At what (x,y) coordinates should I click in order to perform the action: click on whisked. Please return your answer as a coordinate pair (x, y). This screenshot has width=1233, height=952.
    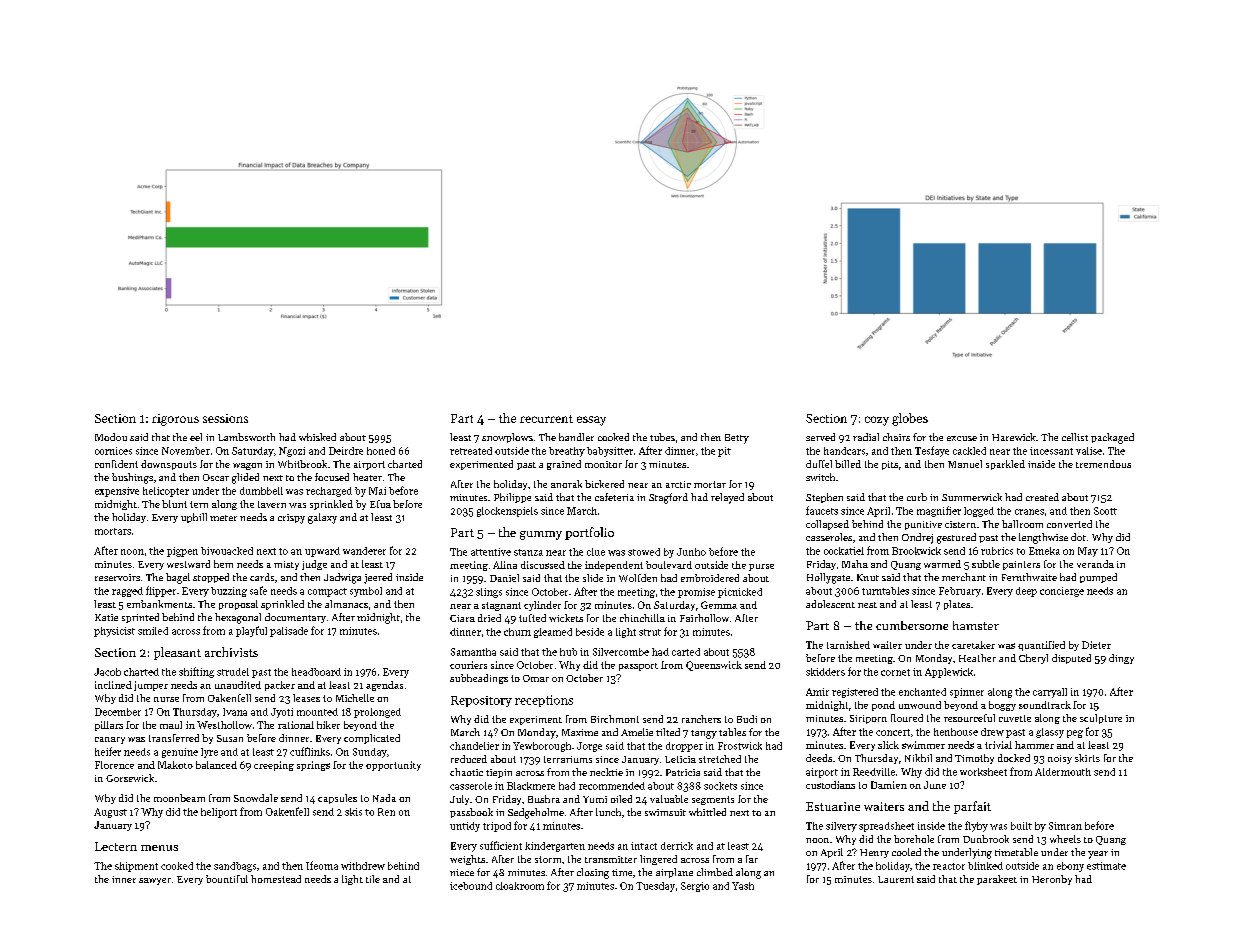
    Looking at the image, I should click on (317, 437).
